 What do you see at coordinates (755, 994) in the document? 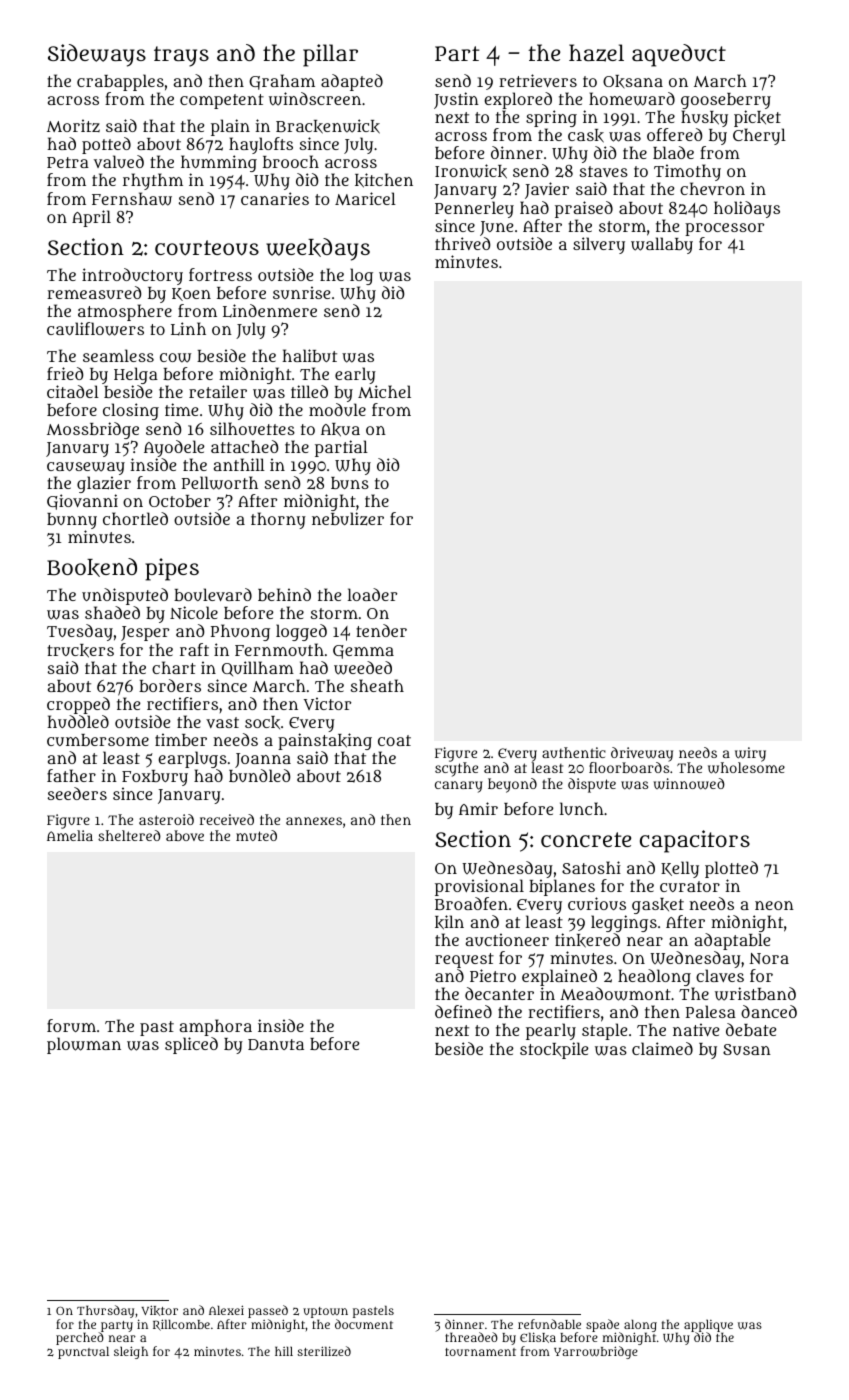
I see `wristband` at bounding box center [755, 994].
